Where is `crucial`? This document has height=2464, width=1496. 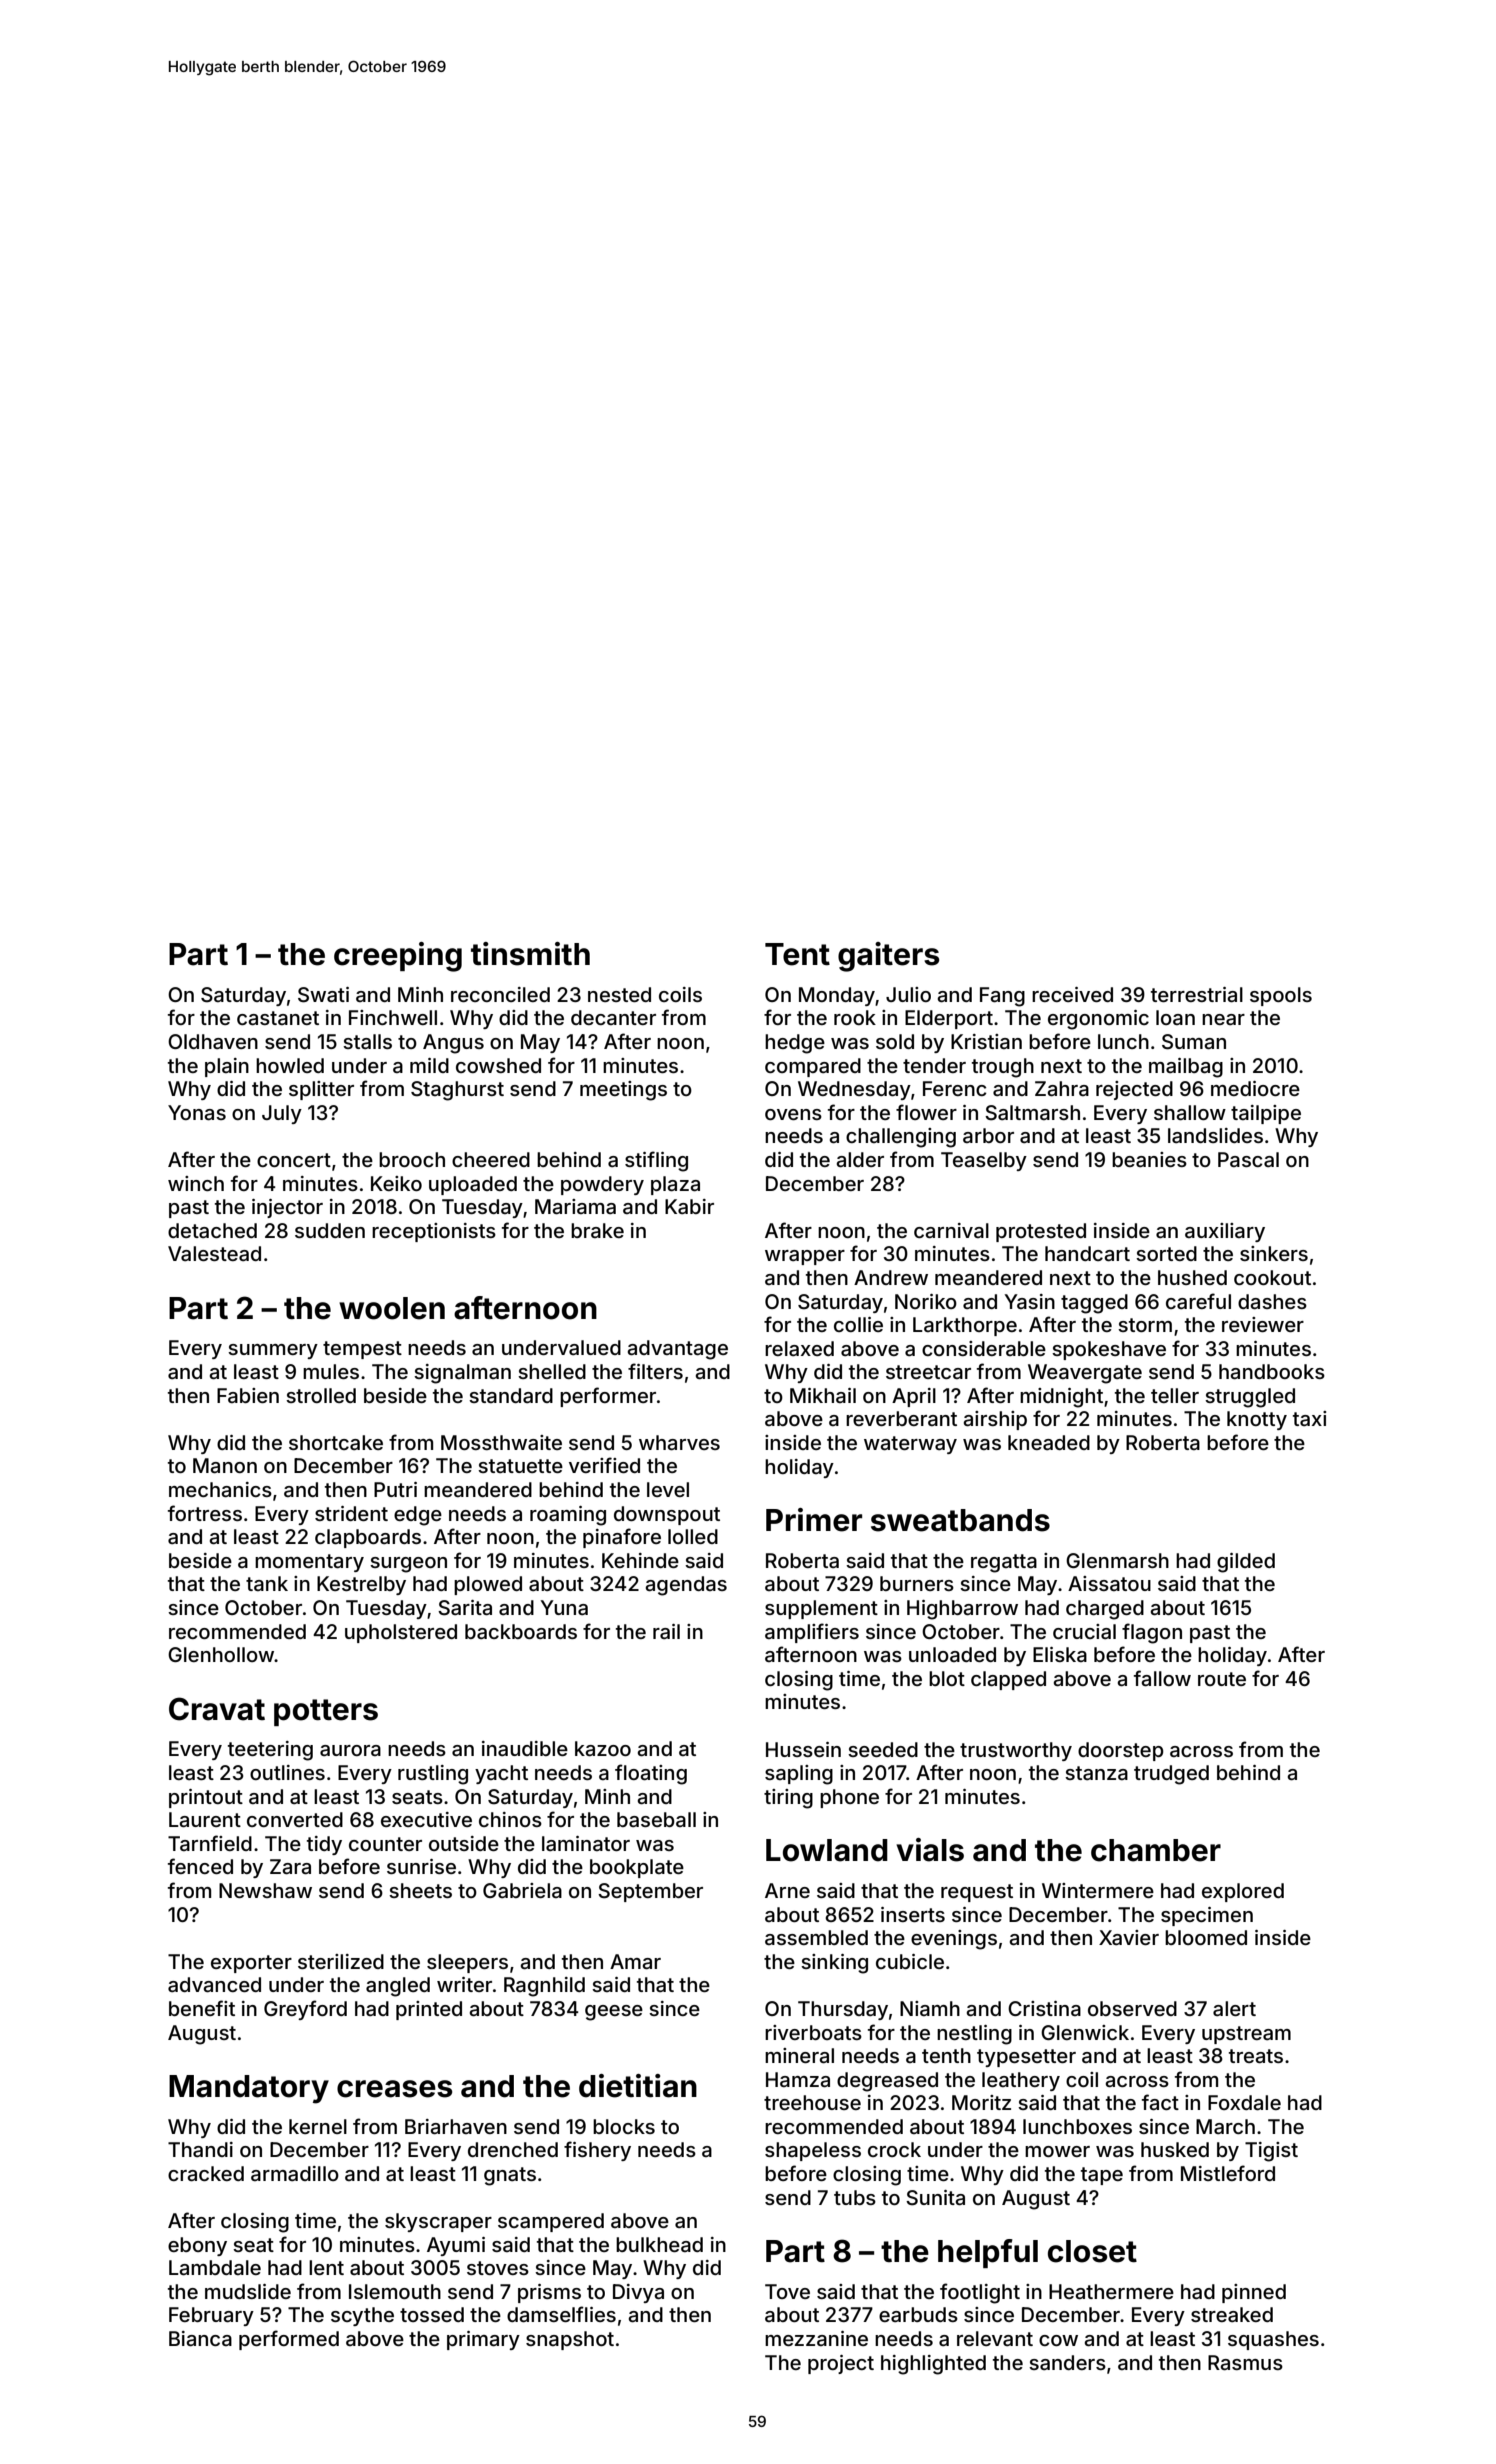 crucial is located at coordinates (1084, 1631).
